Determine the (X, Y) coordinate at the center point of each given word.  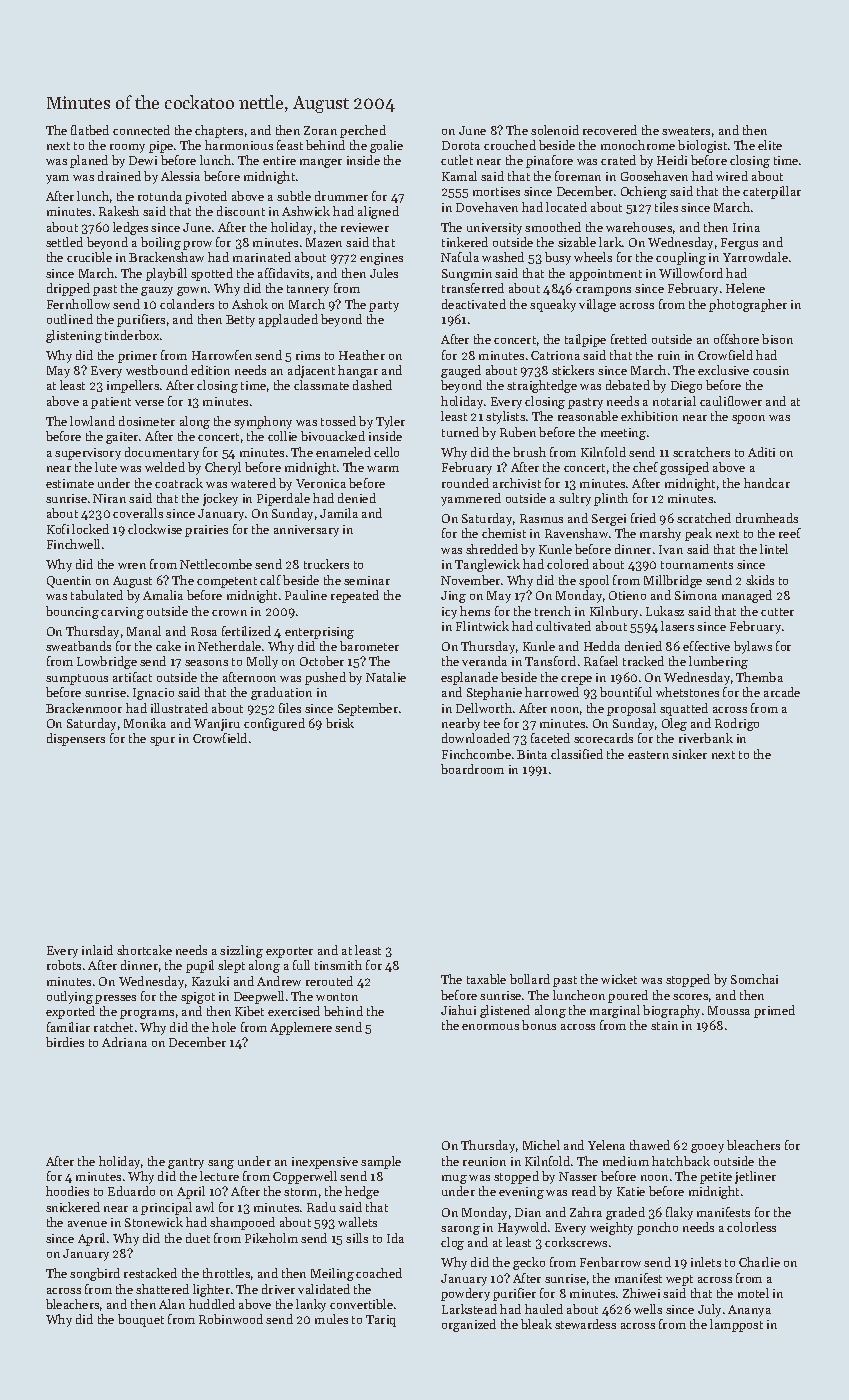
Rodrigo (737, 724)
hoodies (67, 1191)
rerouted (329, 981)
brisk (340, 723)
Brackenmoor (84, 708)
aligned (378, 212)
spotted (212, 274)
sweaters (686, 131)
